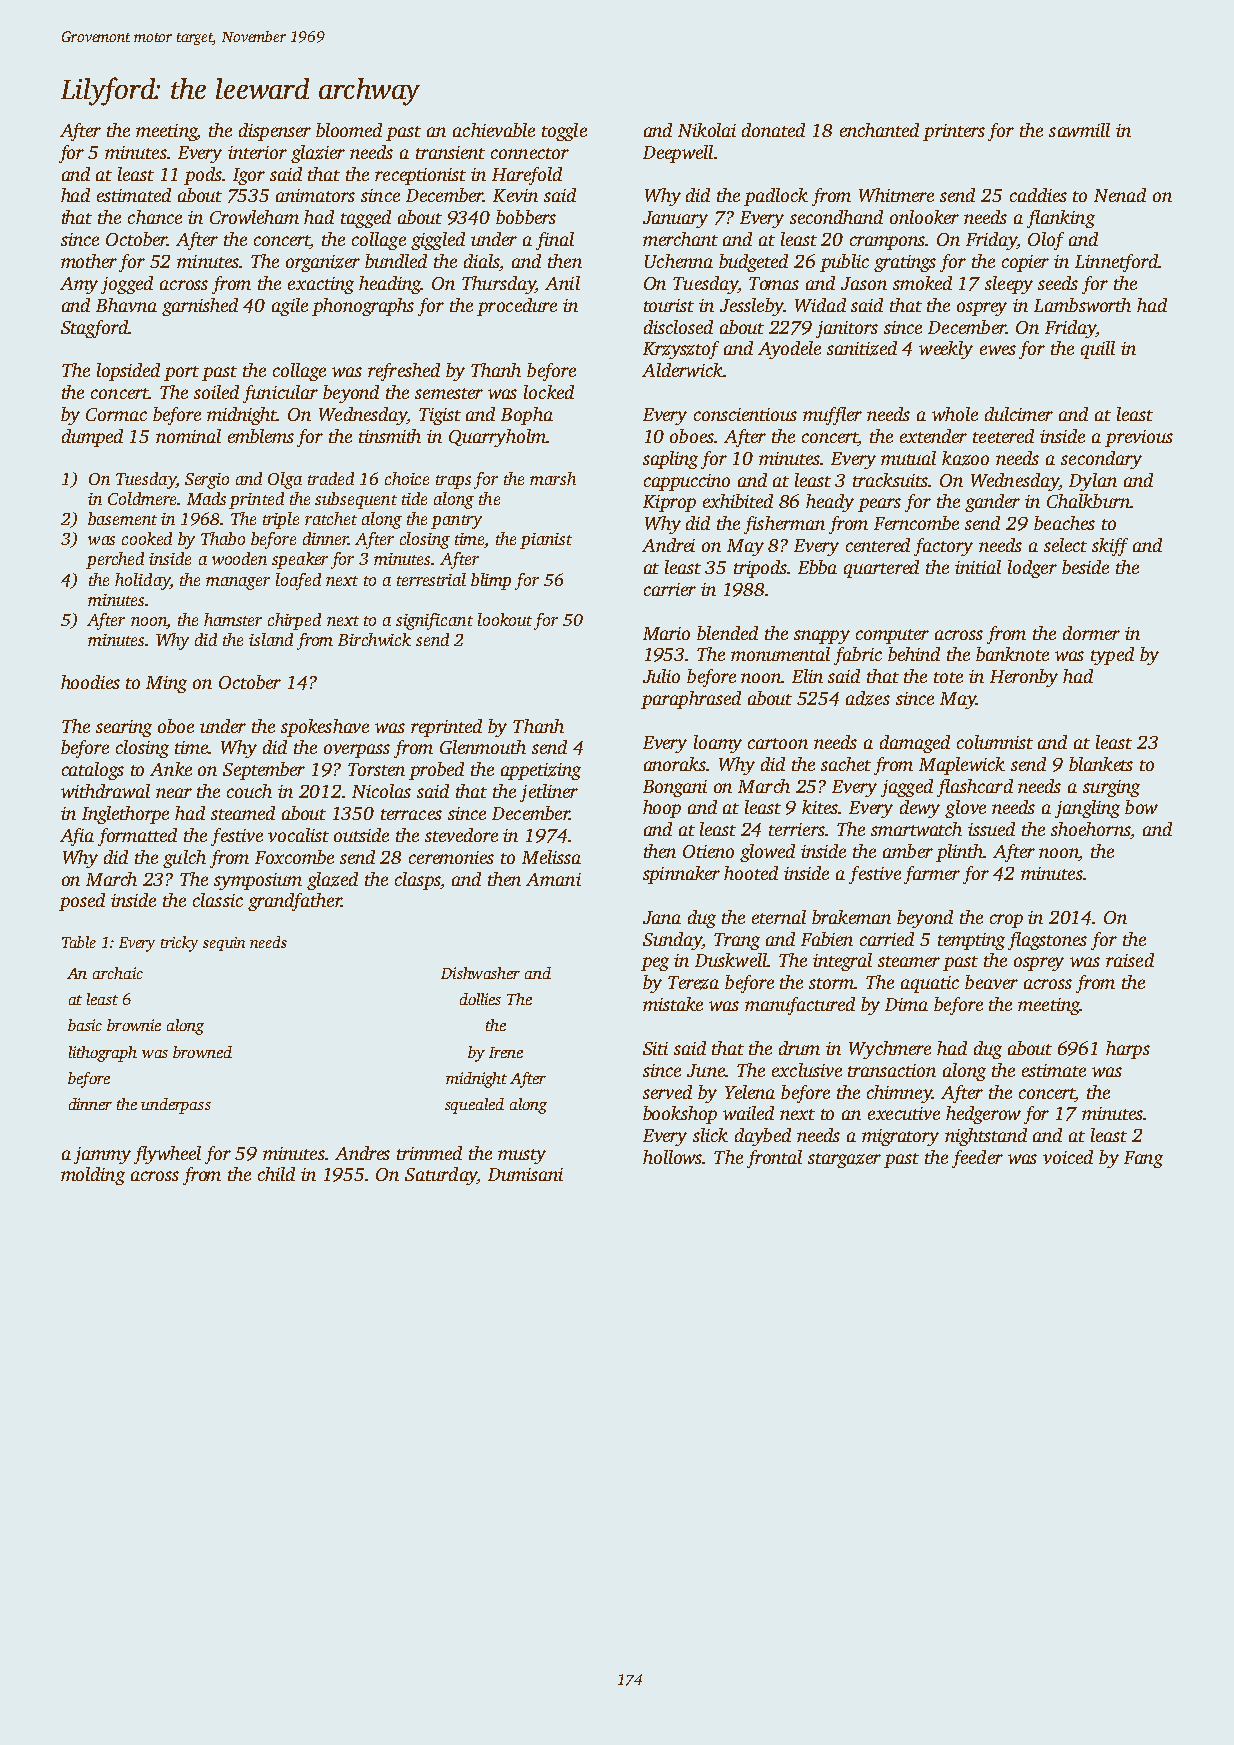 This screenshot has height=1745, width=1234. I want to click on lithograph, so click(103, 1054).
